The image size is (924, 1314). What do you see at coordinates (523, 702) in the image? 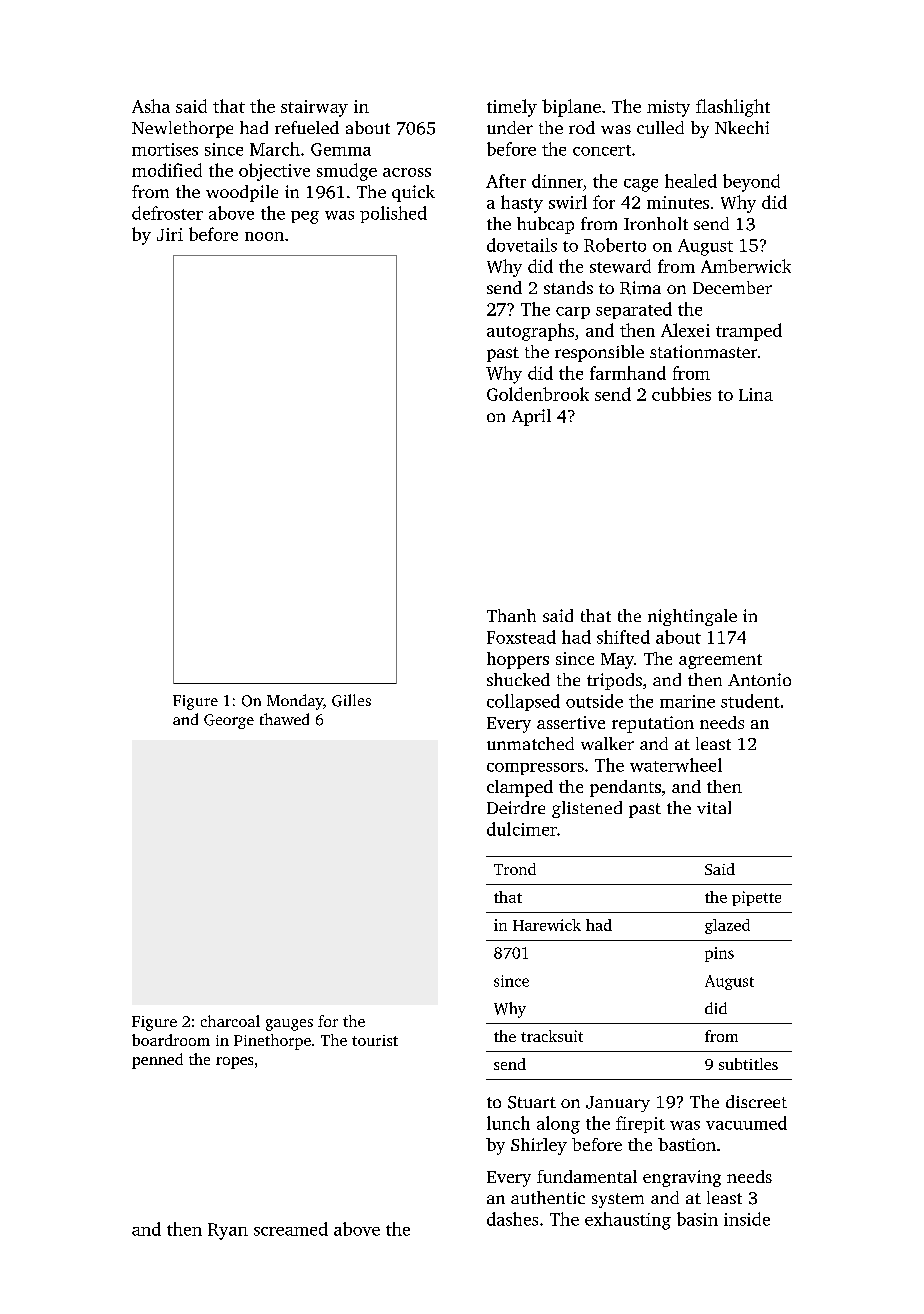
I see `collapsed` at bounding box center [523, 702].
